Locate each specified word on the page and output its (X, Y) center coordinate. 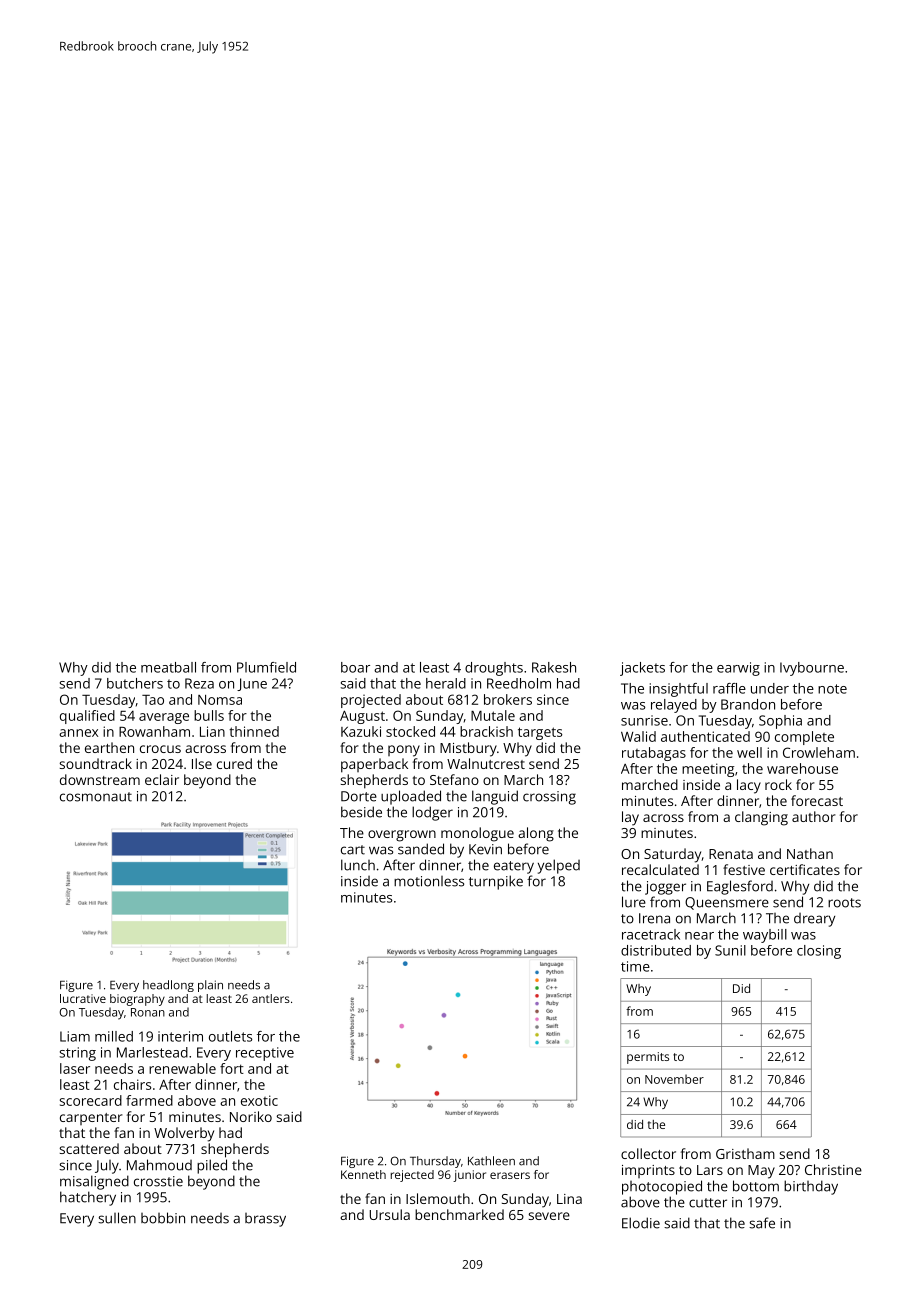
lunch (358, 865)
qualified (87, 717)
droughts (494, 669)
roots (844, 903)
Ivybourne (812, 669)
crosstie (158, 1181)
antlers (271, 998)
